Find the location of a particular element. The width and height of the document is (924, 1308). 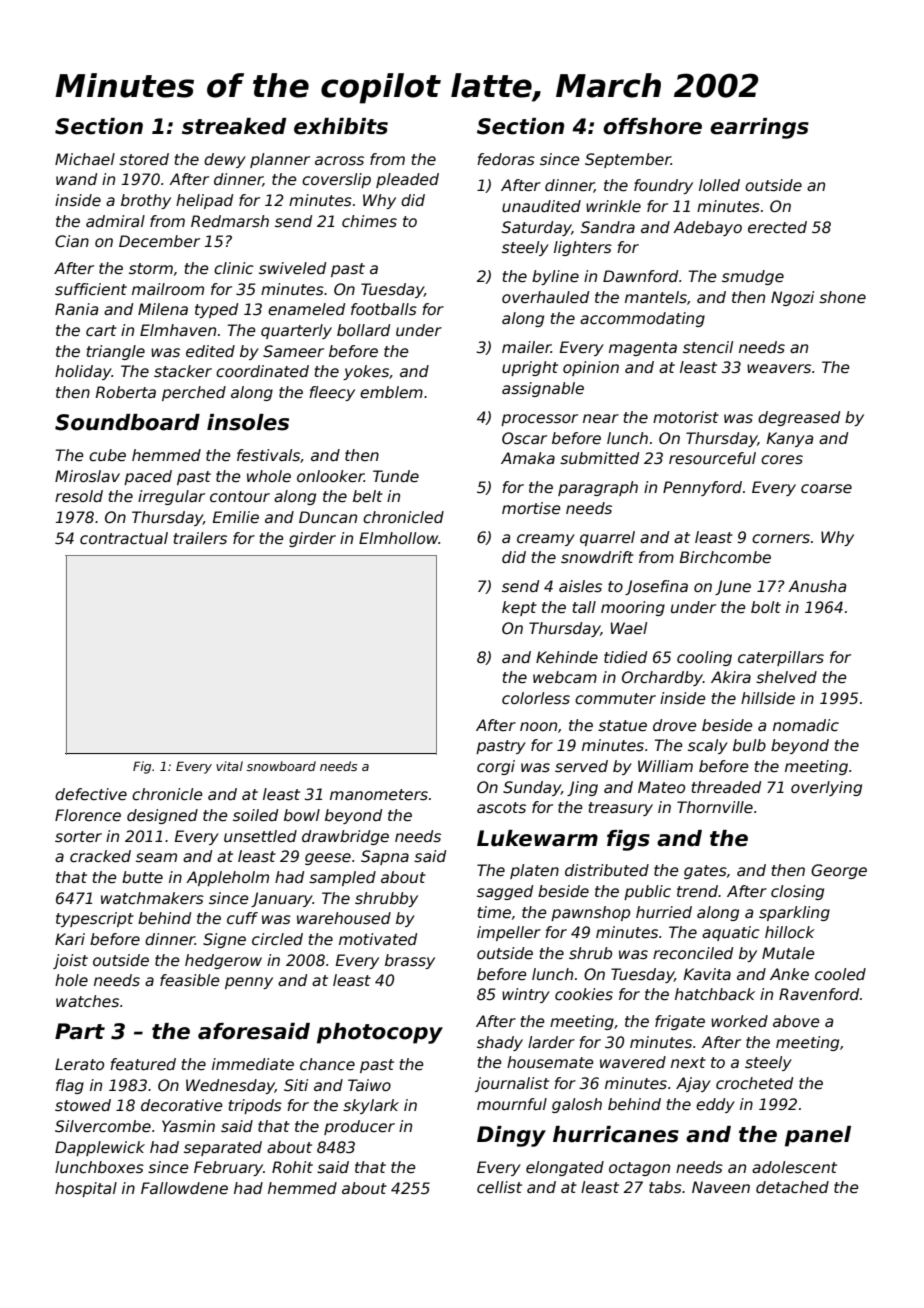

geese is located at coordinates (328, 859).
